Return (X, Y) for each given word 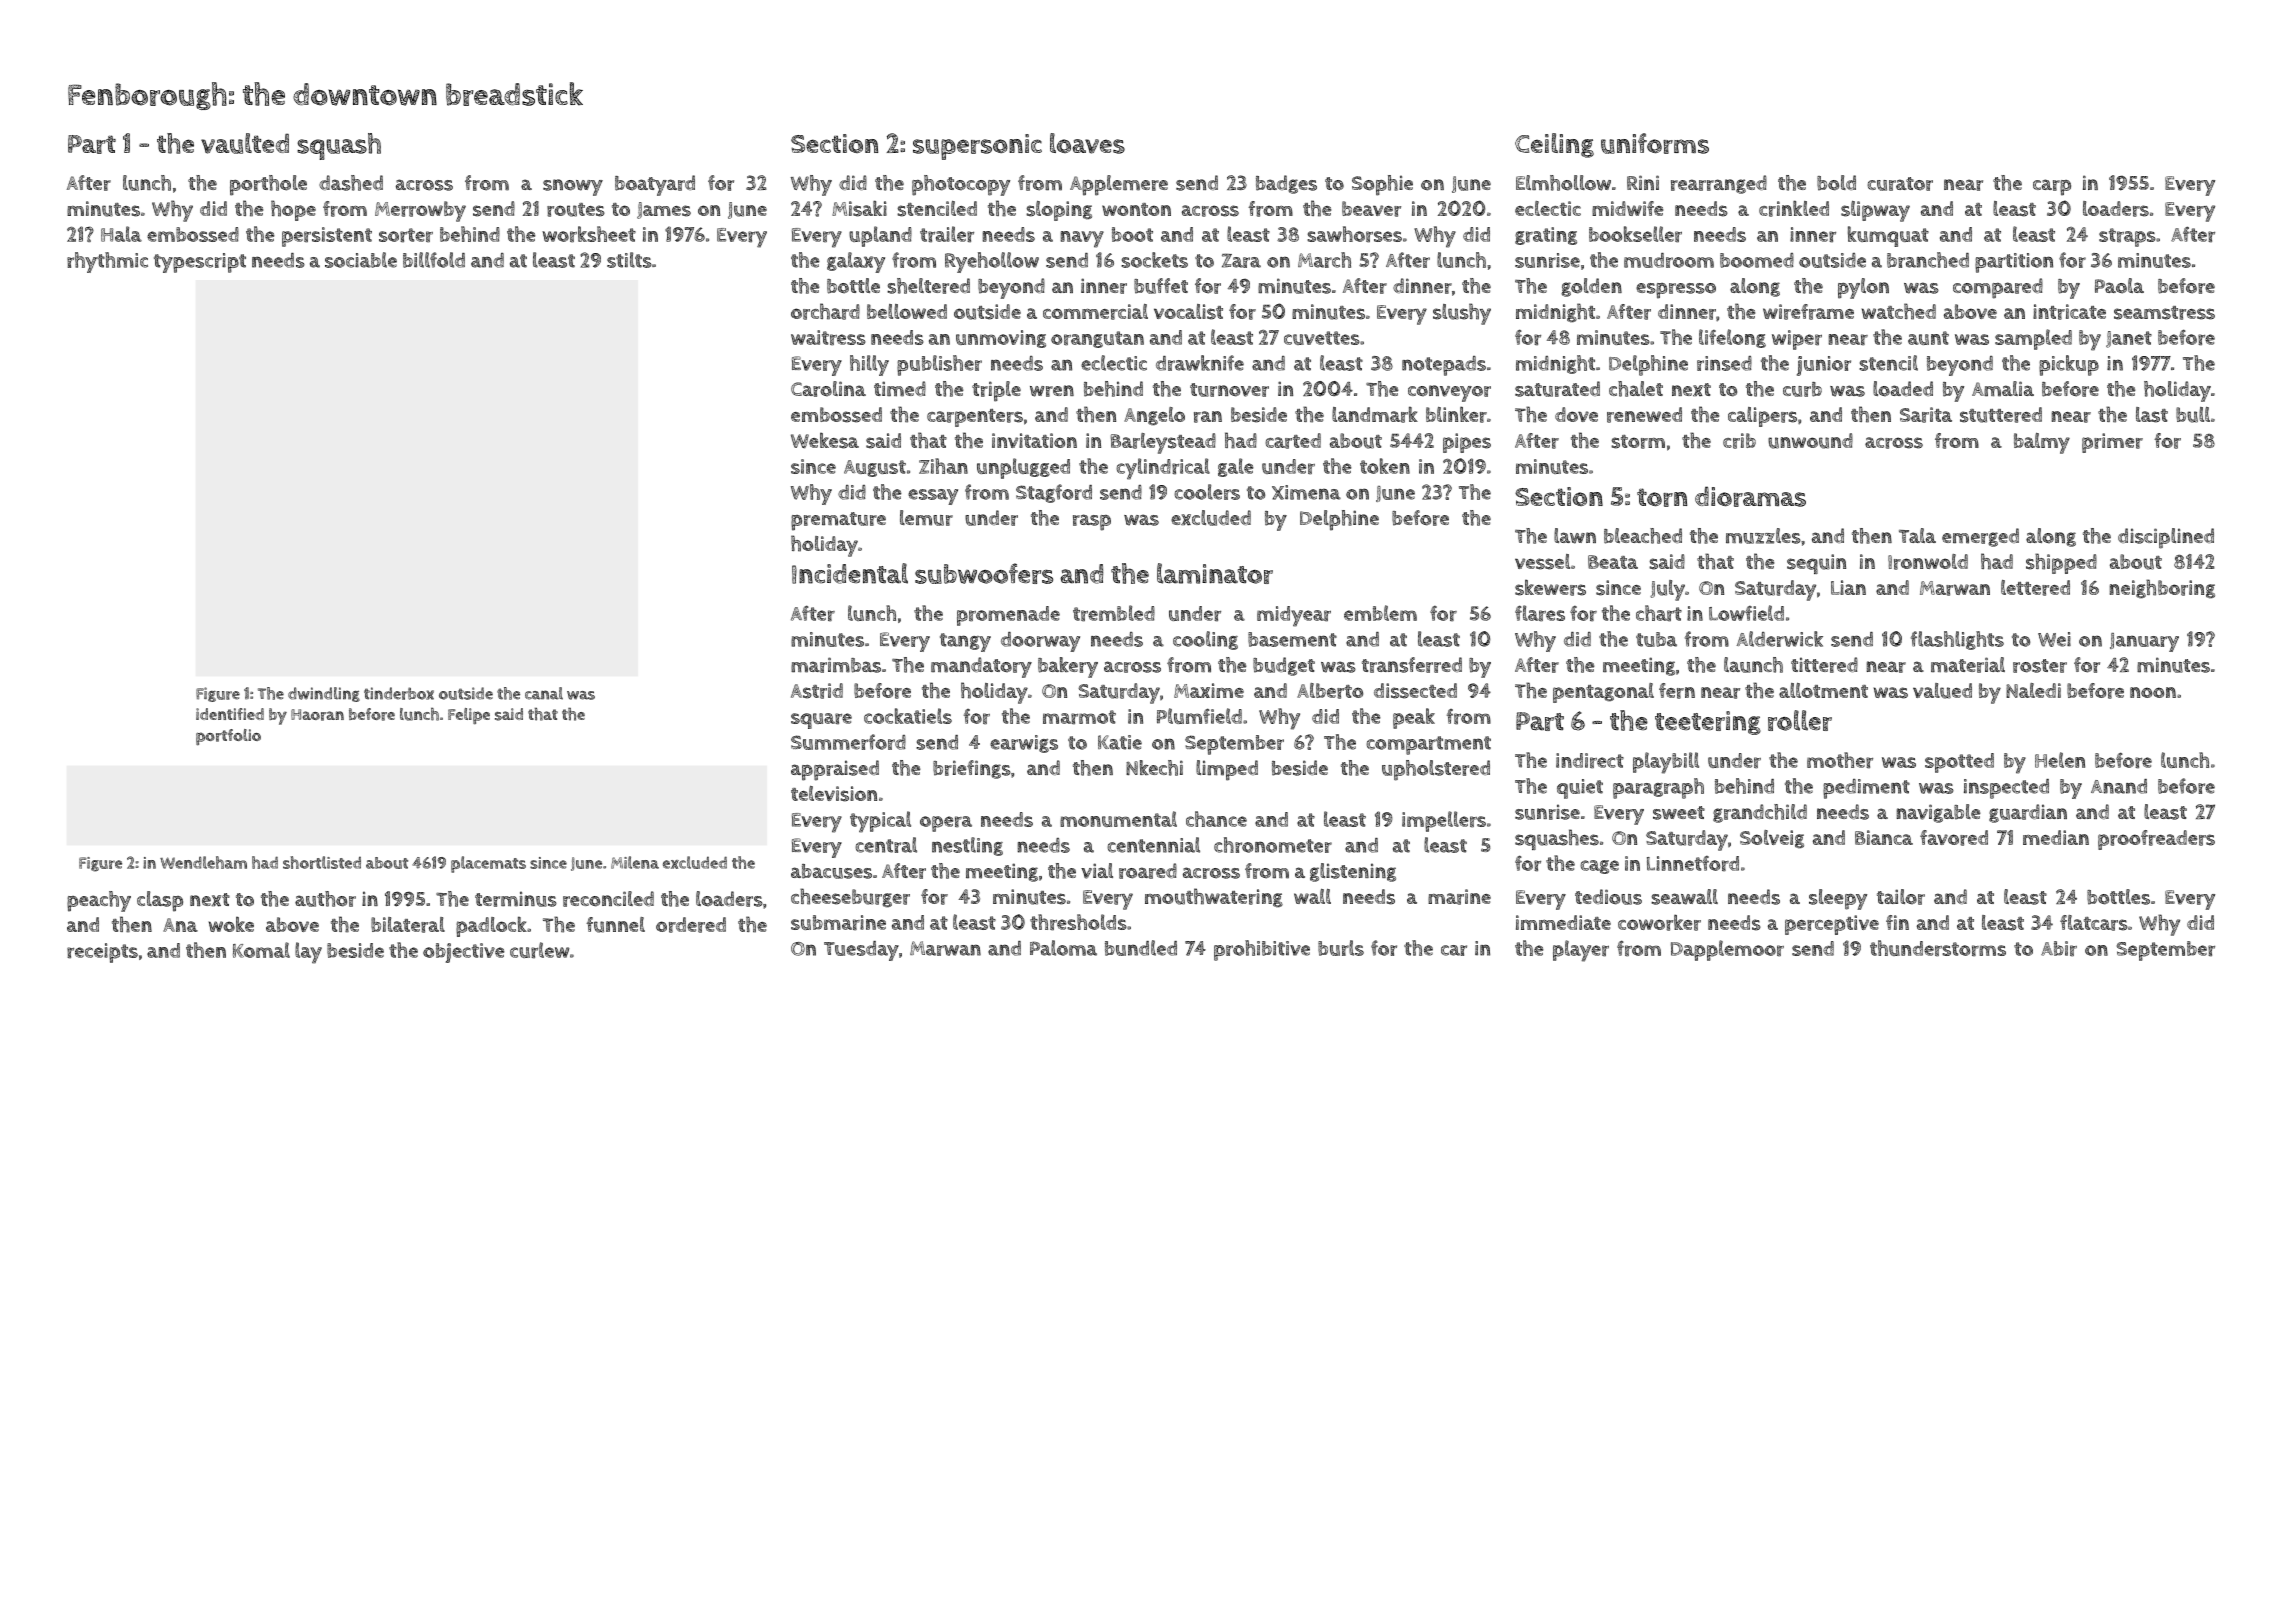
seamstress (2164, 313)
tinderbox (399, 693)
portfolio (228, 737)
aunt (1928, 338)
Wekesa (825, 441)
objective (464, 953)
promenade (1008, 616)
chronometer (1273, 845)
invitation (1034, 440)
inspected (2006, 789)
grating (1546, 236)
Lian (1848, 587)
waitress (828, 338)
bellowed (907, 311)
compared (1998, 288)
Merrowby (420, 211)
